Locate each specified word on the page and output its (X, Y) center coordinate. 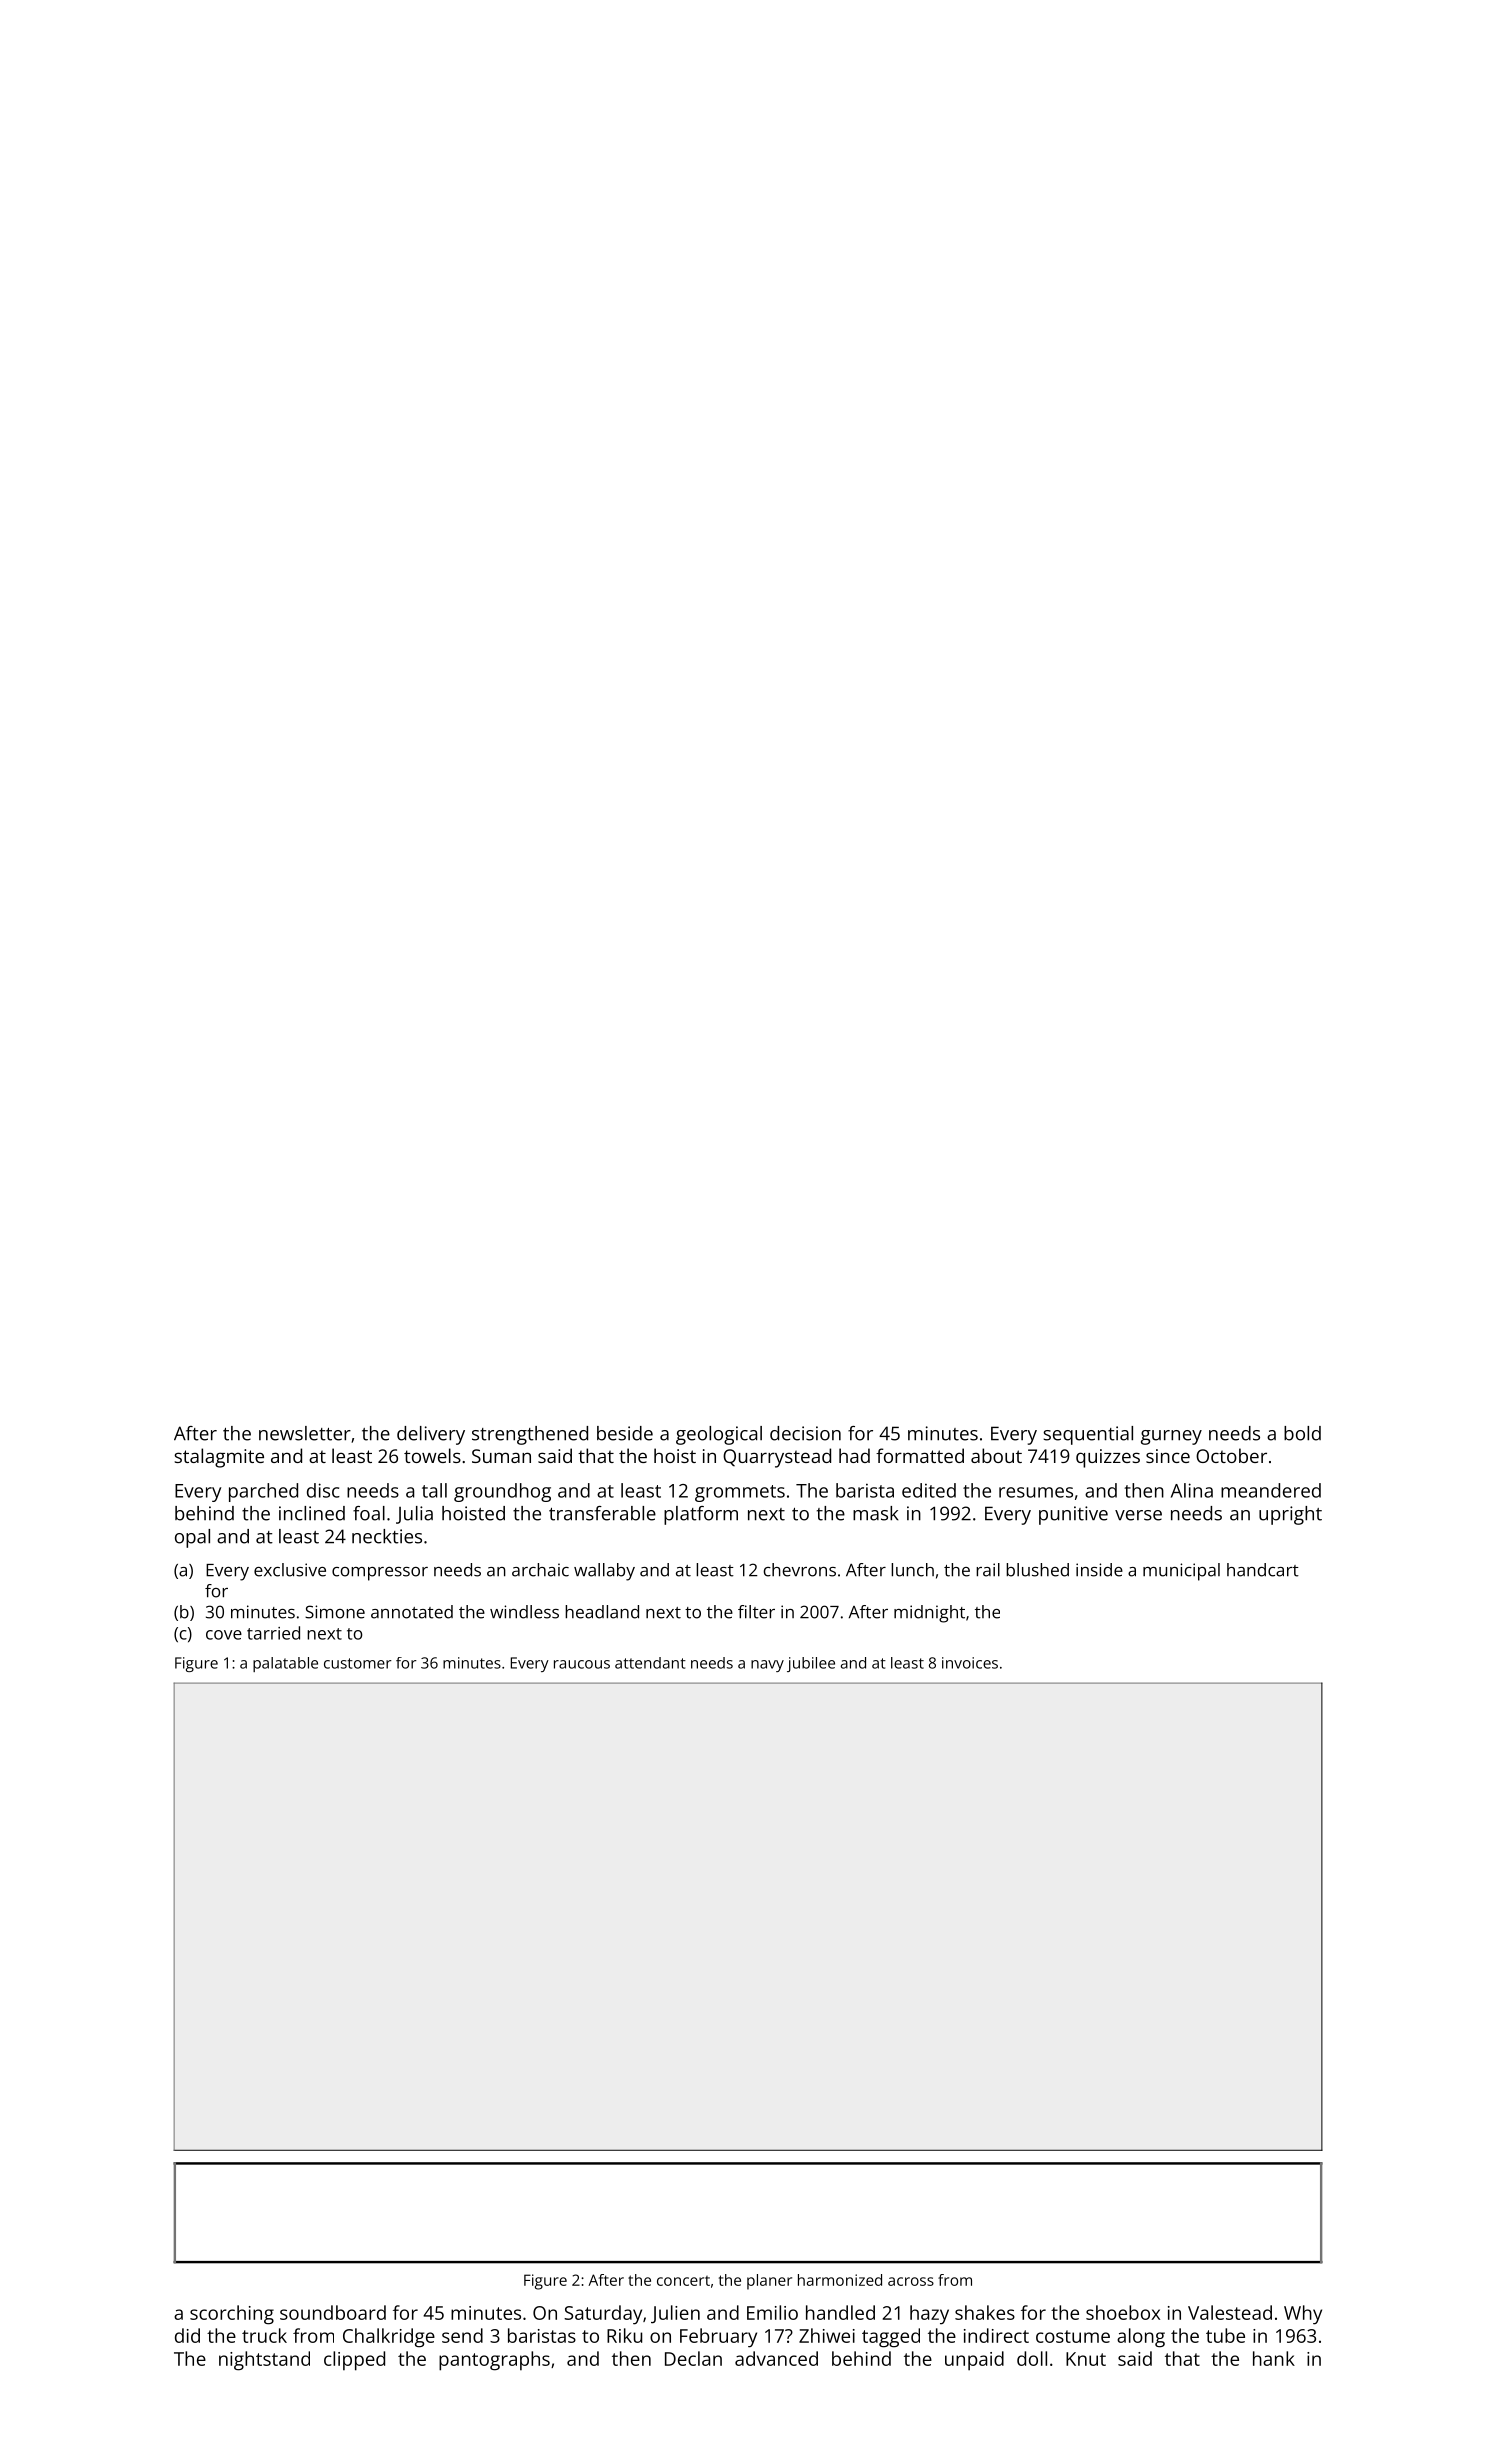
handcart (1263, 1570)
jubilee (811, 1664)
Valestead (1230, 2312)
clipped (354, 2361)
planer (769, 2282)
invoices (970, 1663)
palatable (285, 1664)
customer (358, 1663)
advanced (776, 2358)
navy (767, 1666)
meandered (1271, 1490)
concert (683, 2281)
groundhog (502, 1492)
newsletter (305, 1433)
